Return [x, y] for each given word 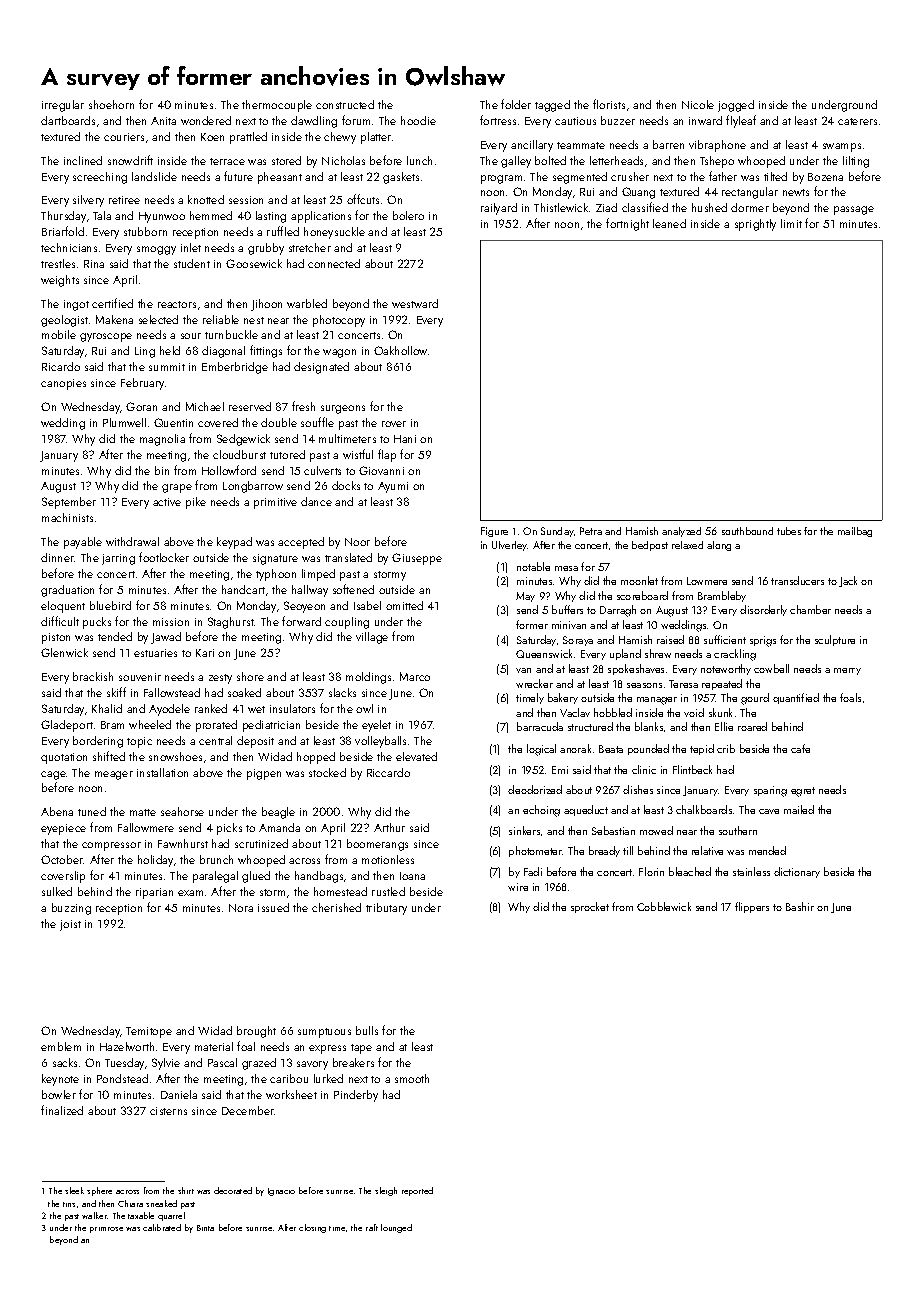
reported [417, 1191]
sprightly [755, 225]
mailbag [855, 532]
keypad [234, 543]
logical [541, 750]
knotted [206, 199]
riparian [154, 893]
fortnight [627, 224]
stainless [751, 871]
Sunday [557, 532]
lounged [396, 1228]
